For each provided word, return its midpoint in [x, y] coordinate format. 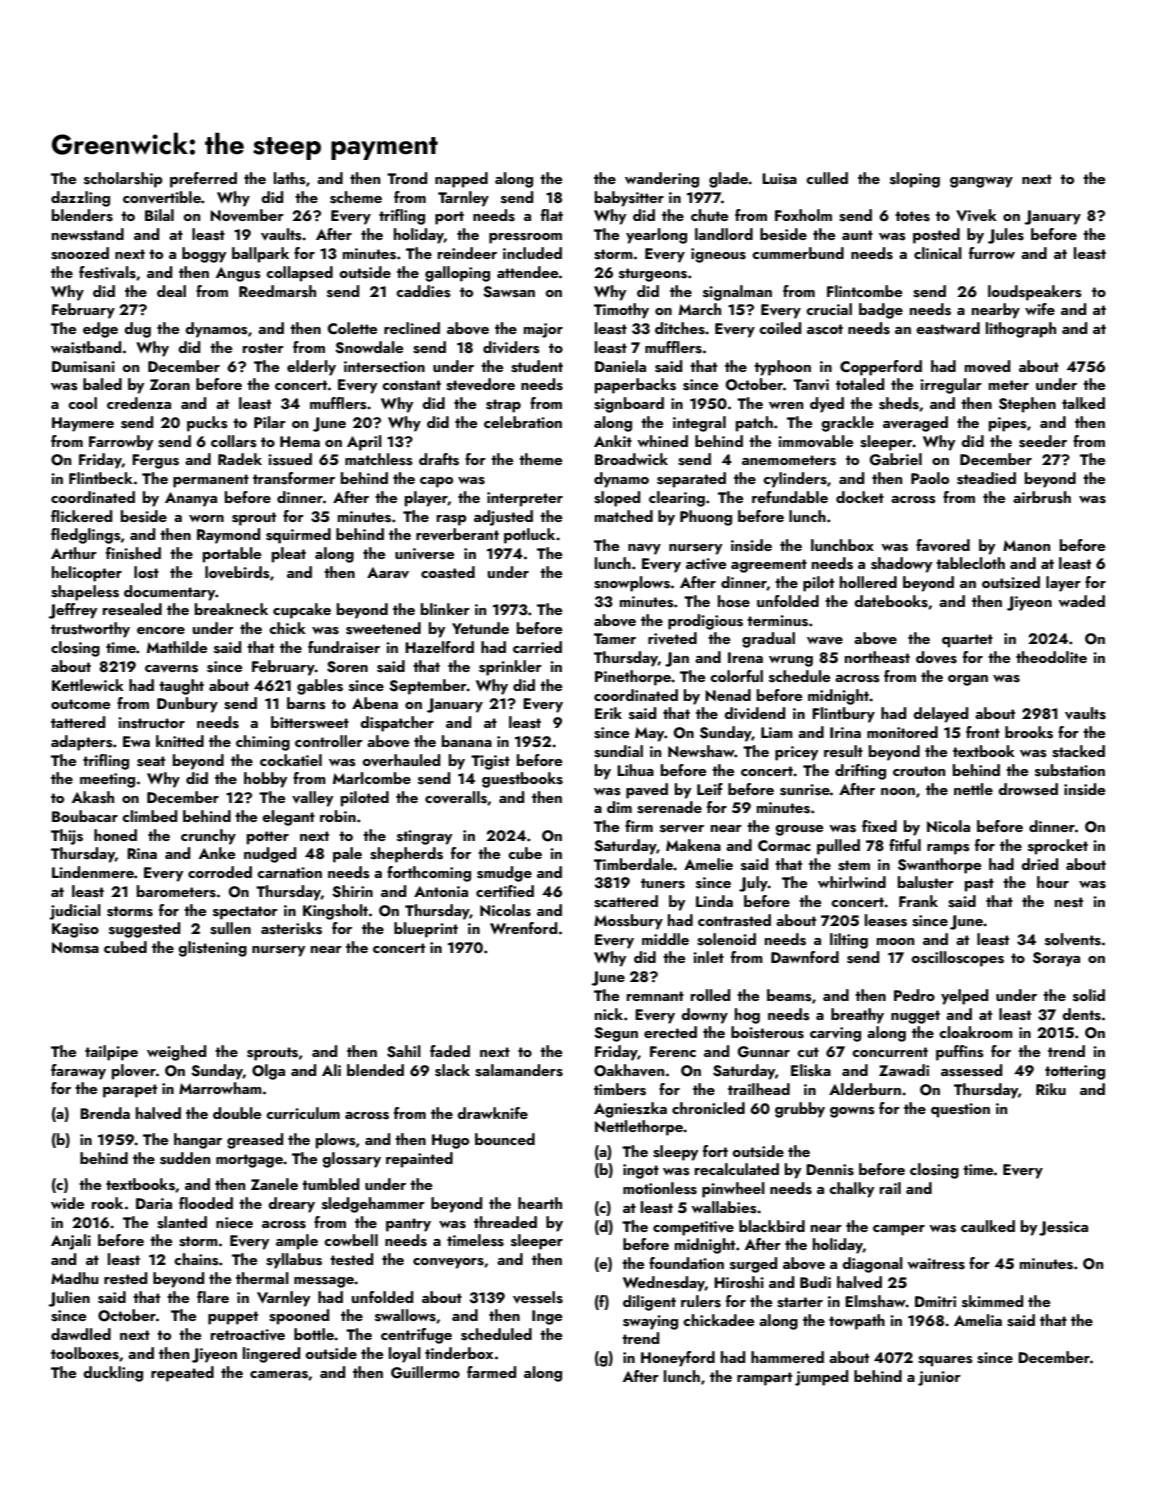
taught [181, 687]
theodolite [1051, 657]
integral [699, 424]
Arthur [74, 553]
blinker [445, 609]
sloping [915, 180]
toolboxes [85, 1353]
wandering [662, 180]
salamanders [519, 1070]
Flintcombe [864, 291]
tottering [1075, 1072]
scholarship [123, 180]
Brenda [105, 1113]
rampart [764, 1379]
